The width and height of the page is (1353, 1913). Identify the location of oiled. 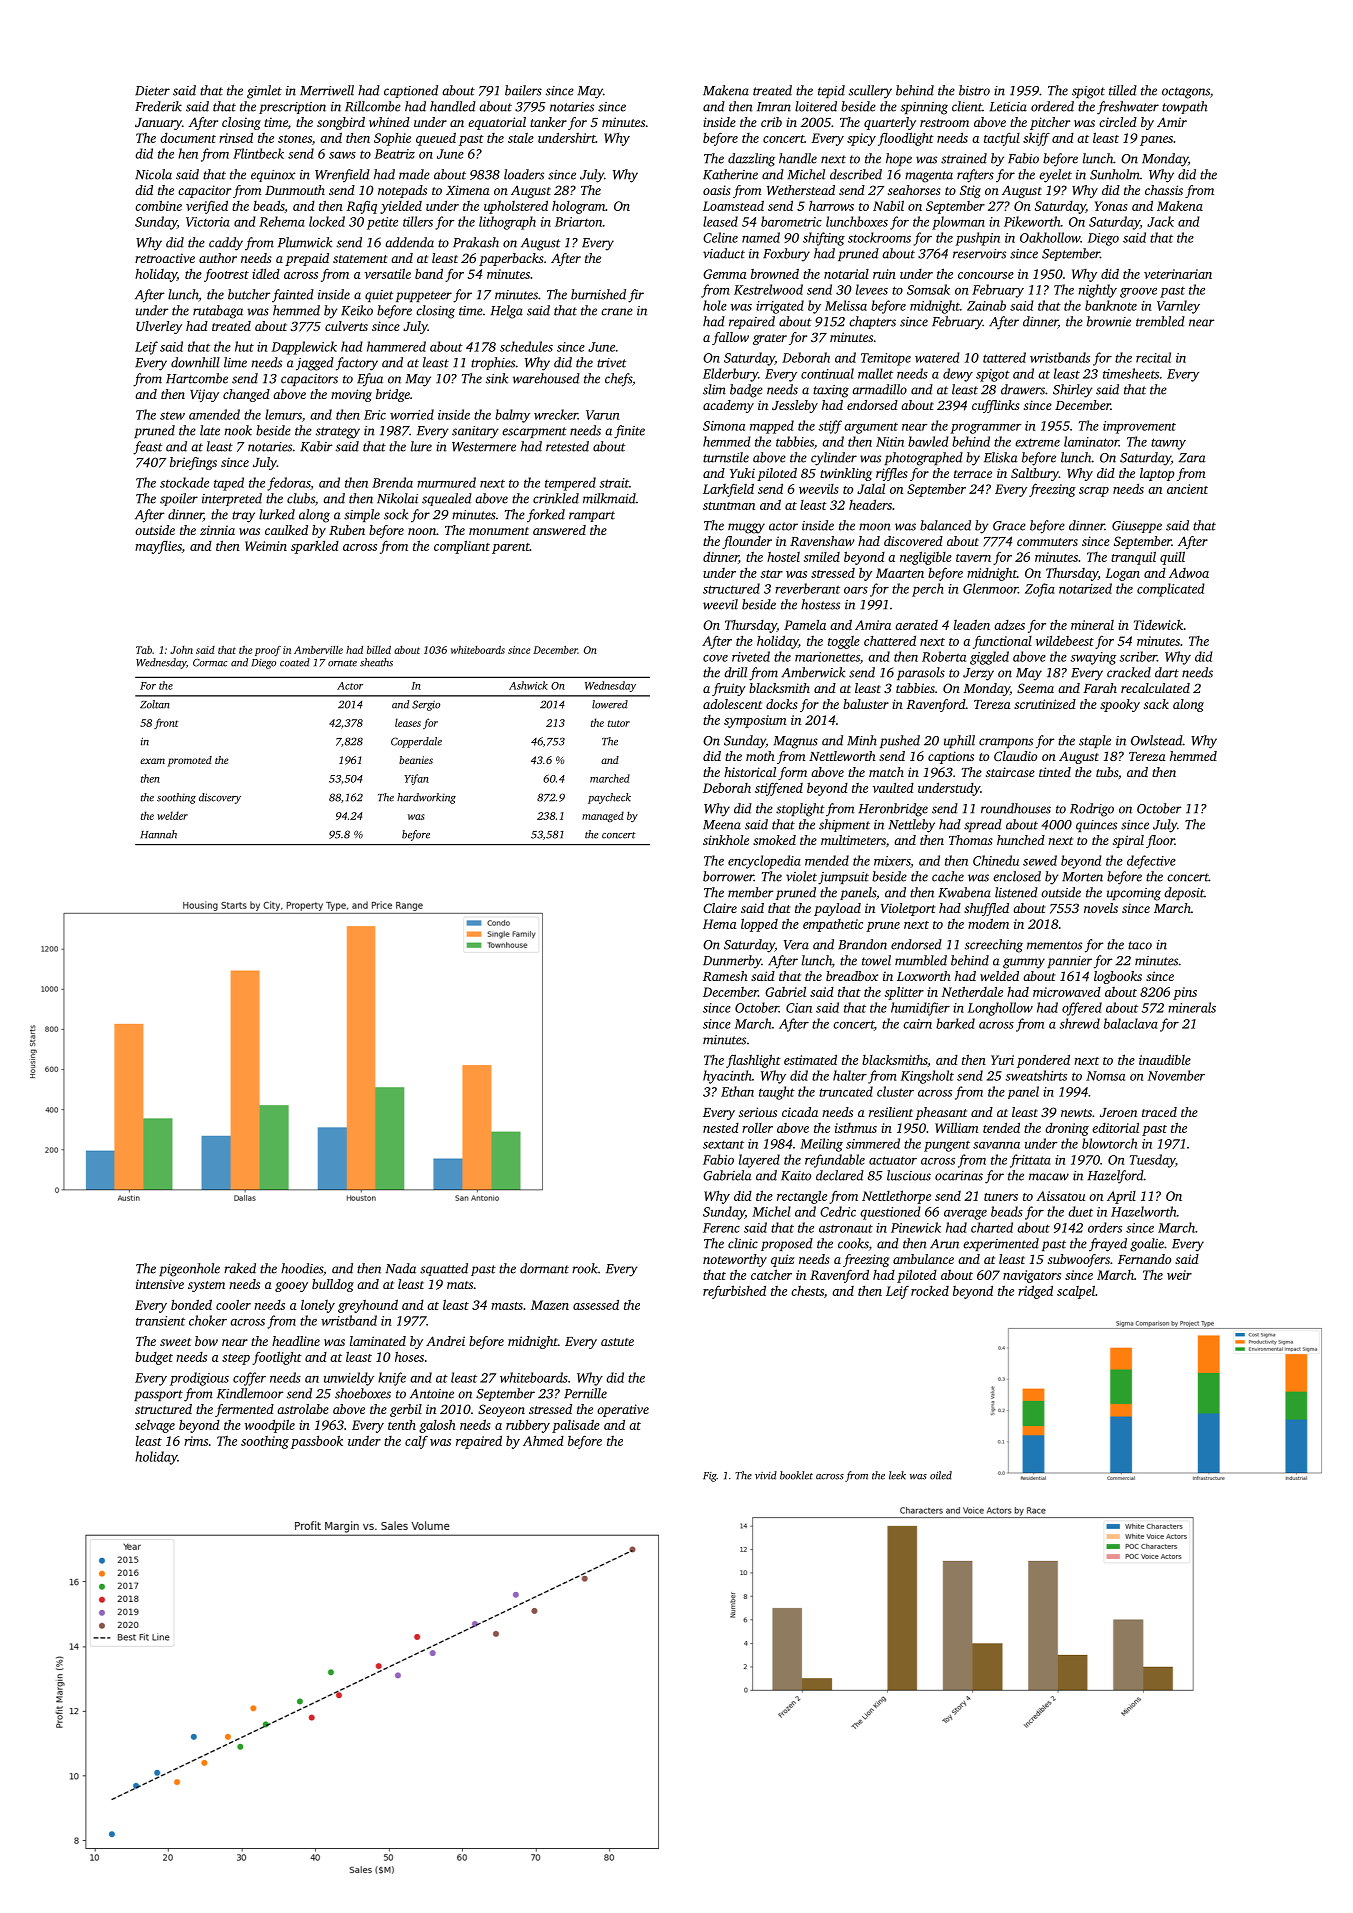
(941, 1475).
